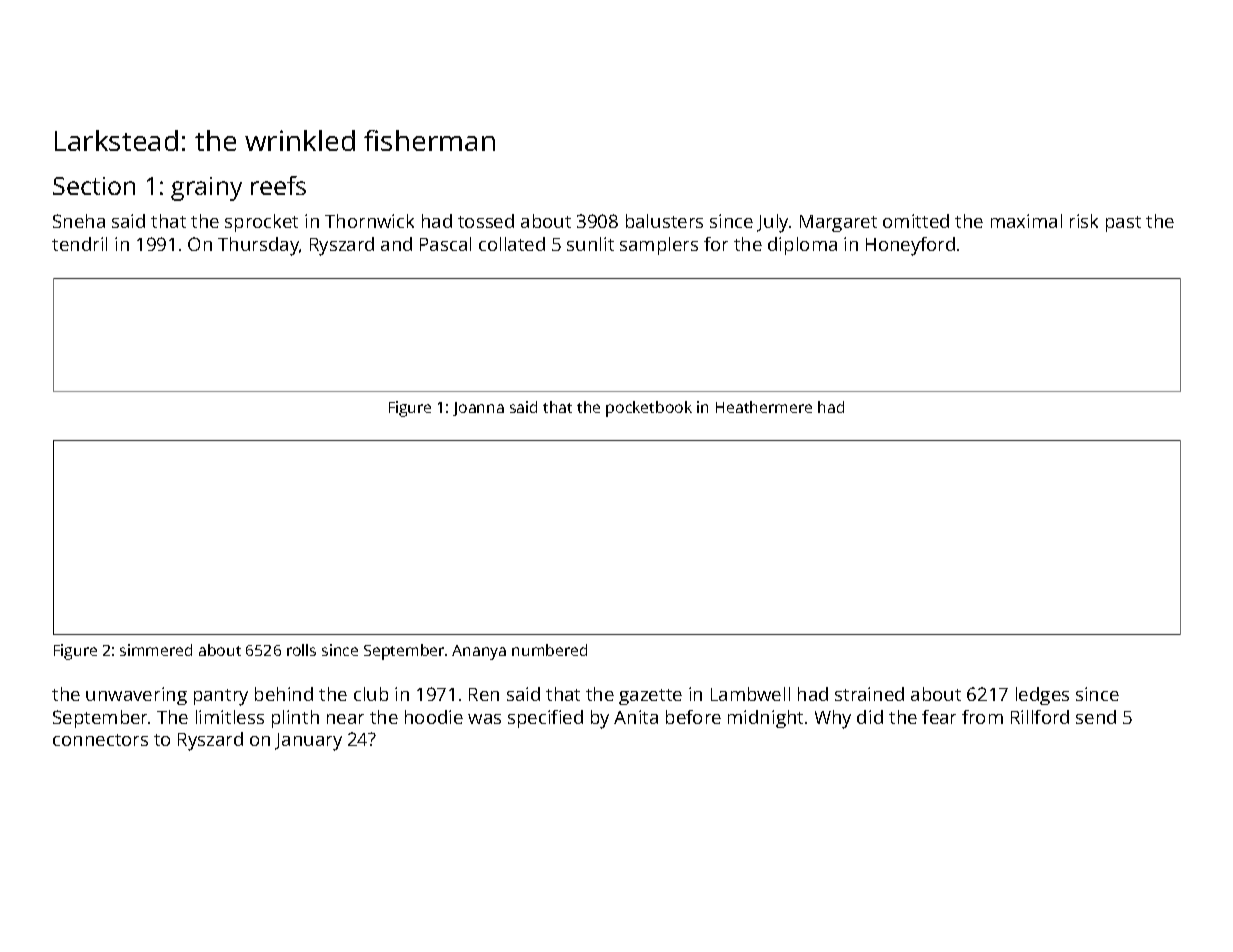 The image size is (1233, 952). What do you see at coordinates (1042, 696) in the page?
I see `ledges` at bounding box center [1042, 696].
